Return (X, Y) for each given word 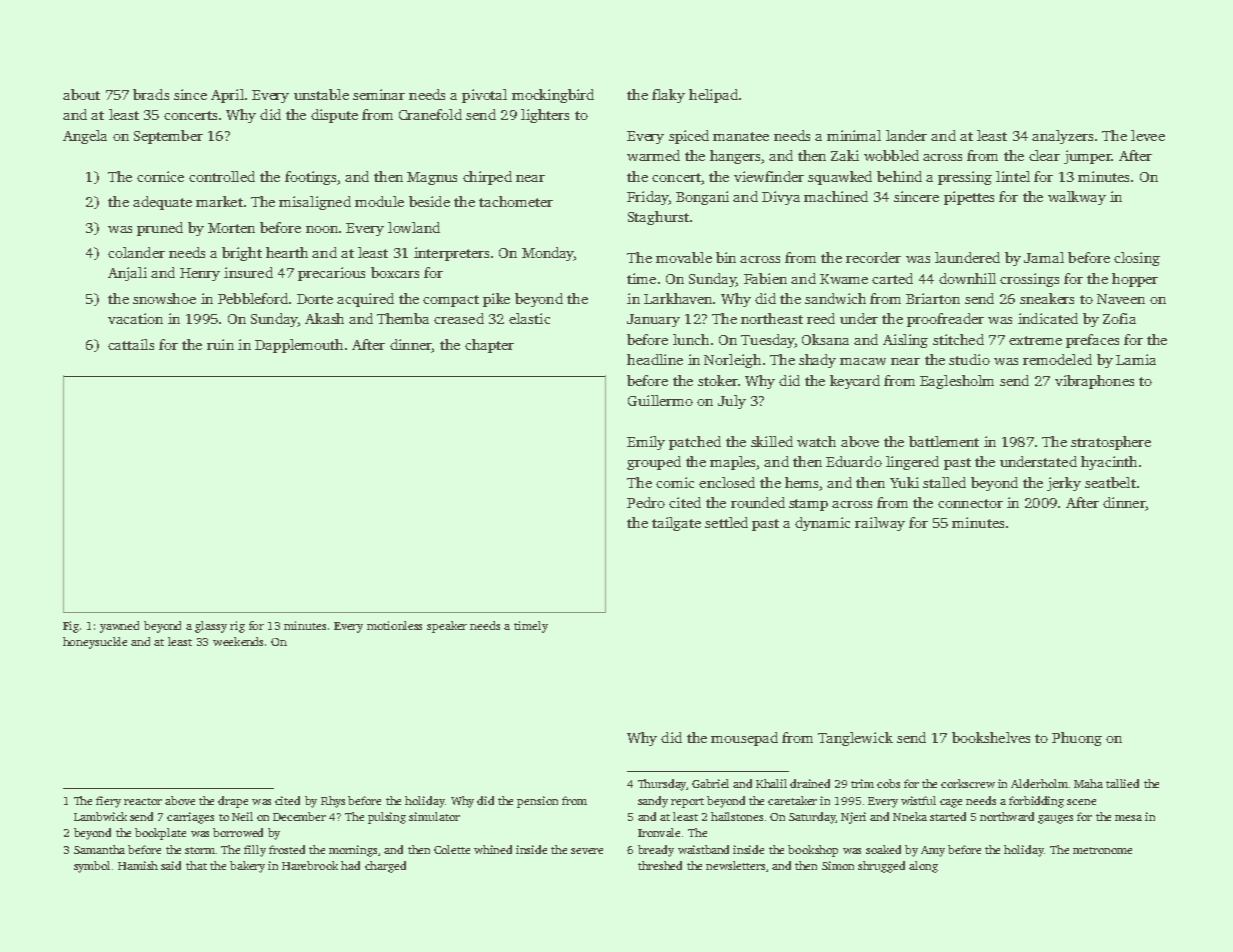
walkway (1077, 198)
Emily (646, 443)
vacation (135, 318)
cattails (131, 344)
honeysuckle (95, 643)
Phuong (1077, 739)
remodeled (1057, 359)
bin (726, 257)
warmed (653, 155)
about (81, 94)
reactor (143, 801)
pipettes (969, 198)
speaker (447, 627)
